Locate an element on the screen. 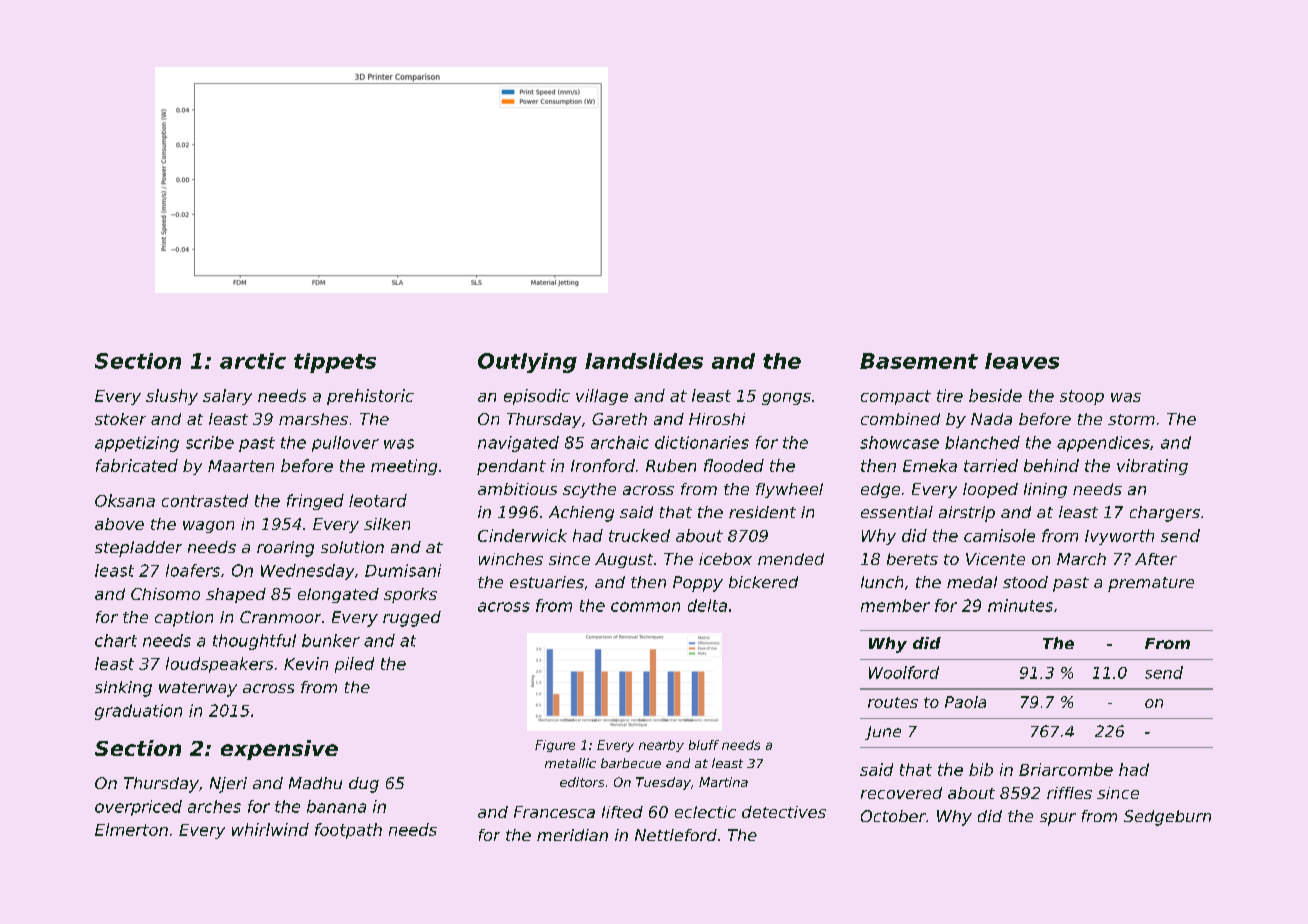  Nada is located at coordinates (991, 419).
